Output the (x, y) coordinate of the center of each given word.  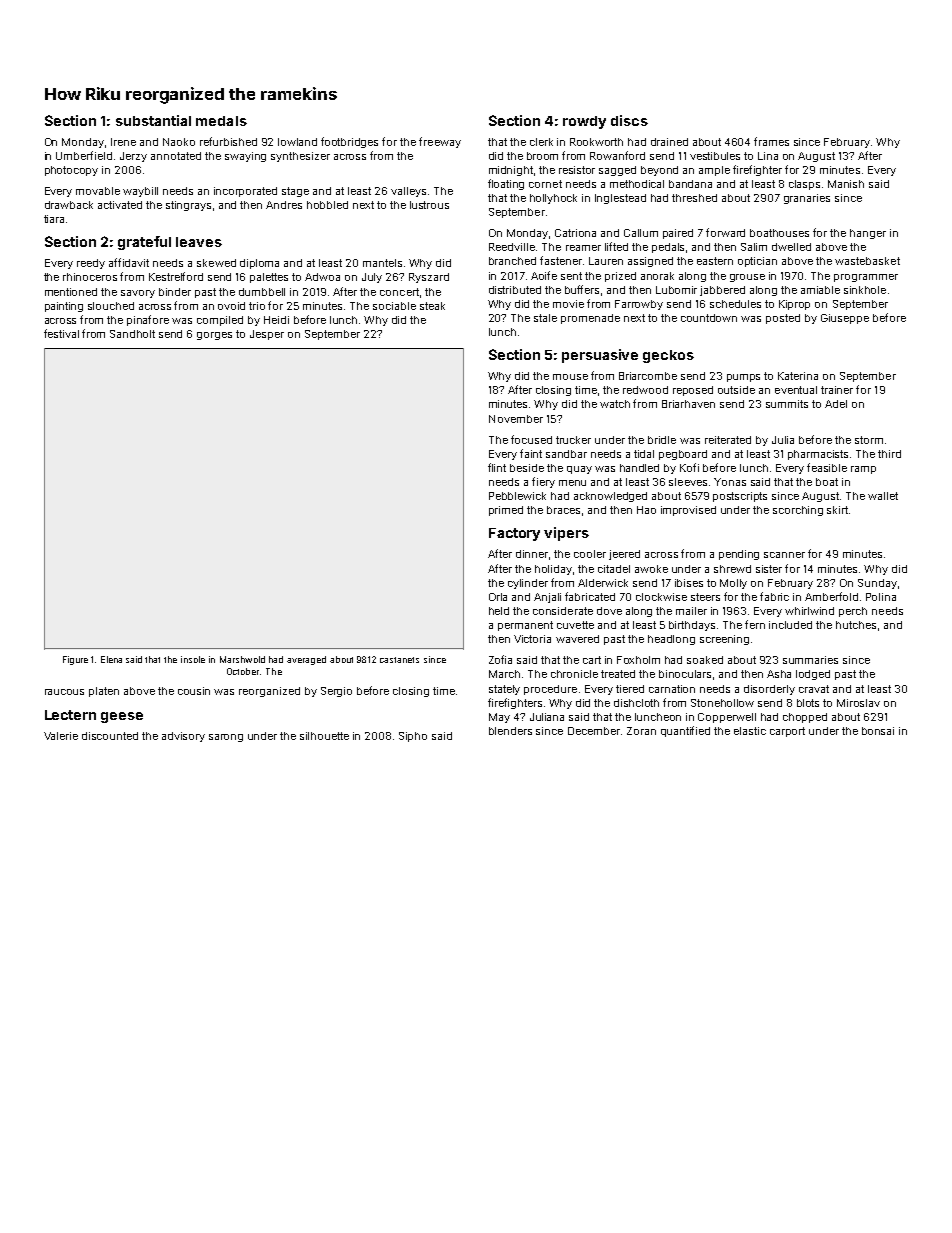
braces (563, 510)
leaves (199, 242)
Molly (733, 584)
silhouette (324, 736)
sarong (226, 738)
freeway (440, 142)
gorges (214, 336)
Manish (846, 184)
